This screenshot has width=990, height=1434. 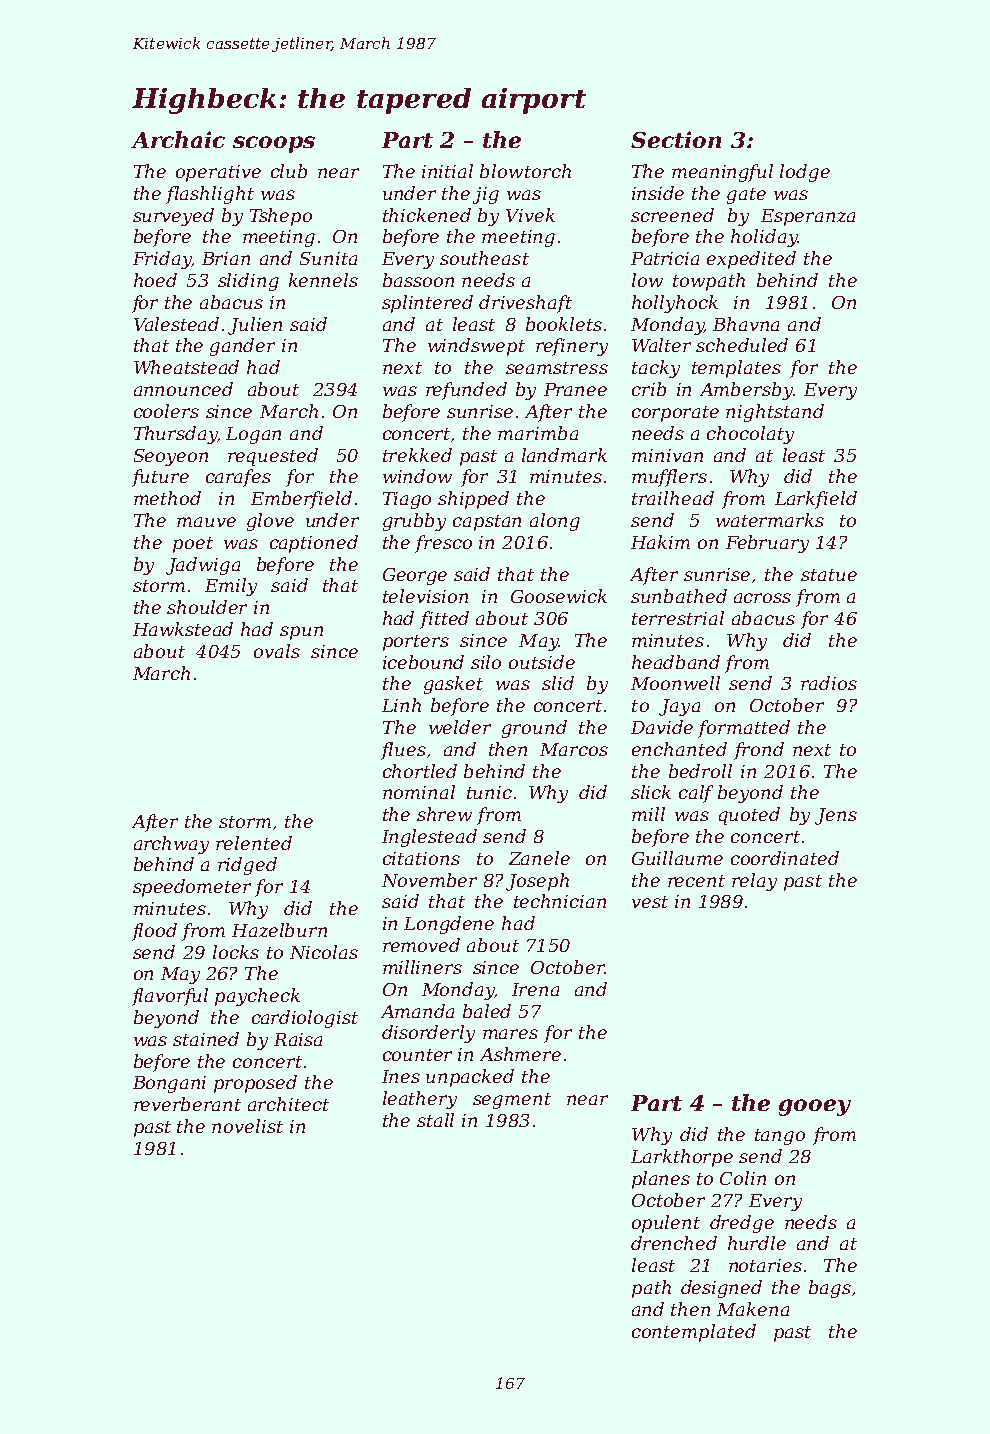 What do you see at coordinates (207, 607) in the screenshot?
I see `shoulder` at bounding box center [207, 607].
